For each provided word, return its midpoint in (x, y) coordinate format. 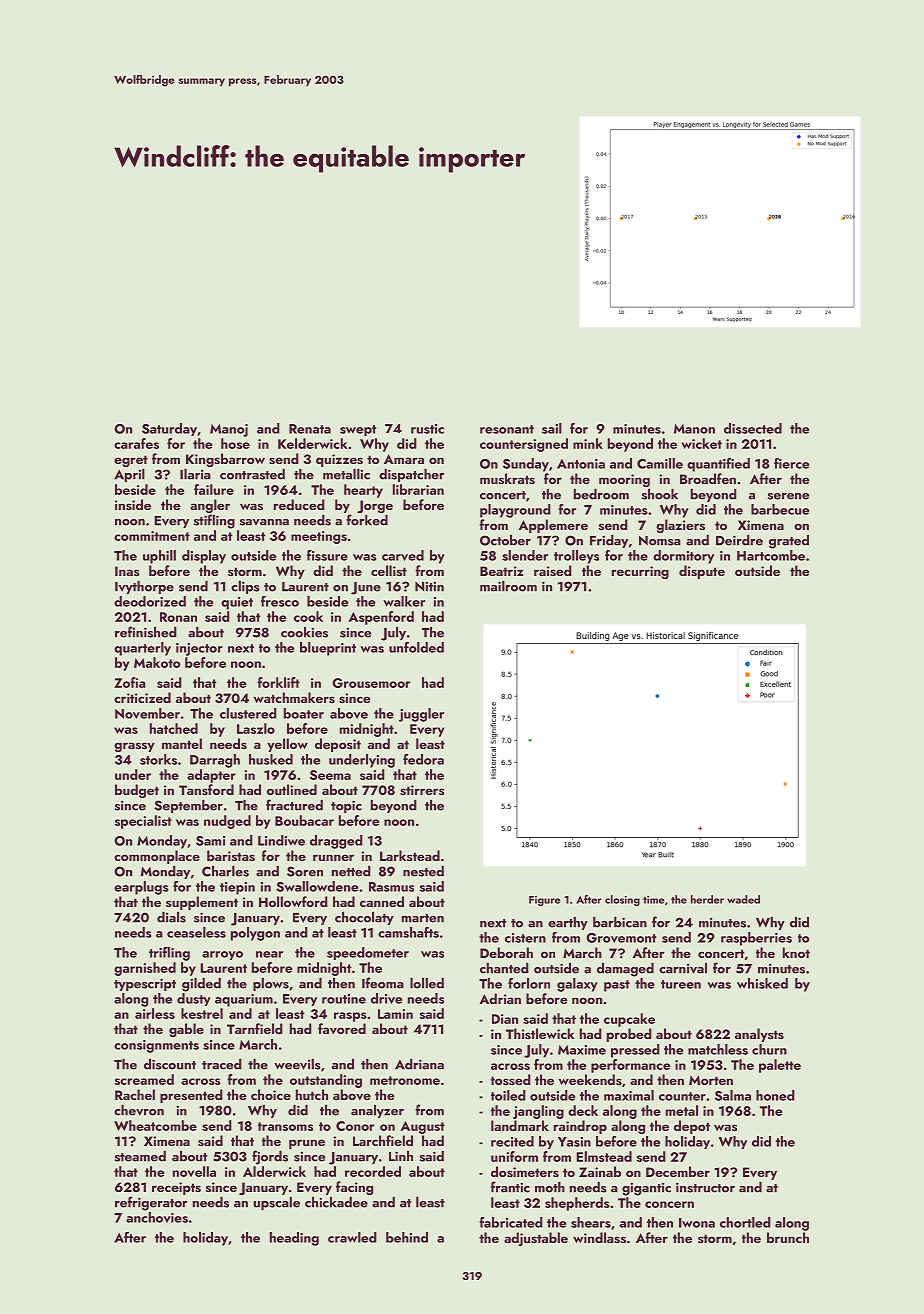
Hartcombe (771, 555)
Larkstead (410, 855)
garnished (145, 969)
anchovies (157, 1217)
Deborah (506, 952)
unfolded (416, 647)
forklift (278, 682)
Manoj (229, 430)
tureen (681, 984)
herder (707, 899)
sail (552, 428)
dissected (753, 428)
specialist (143, 822)
